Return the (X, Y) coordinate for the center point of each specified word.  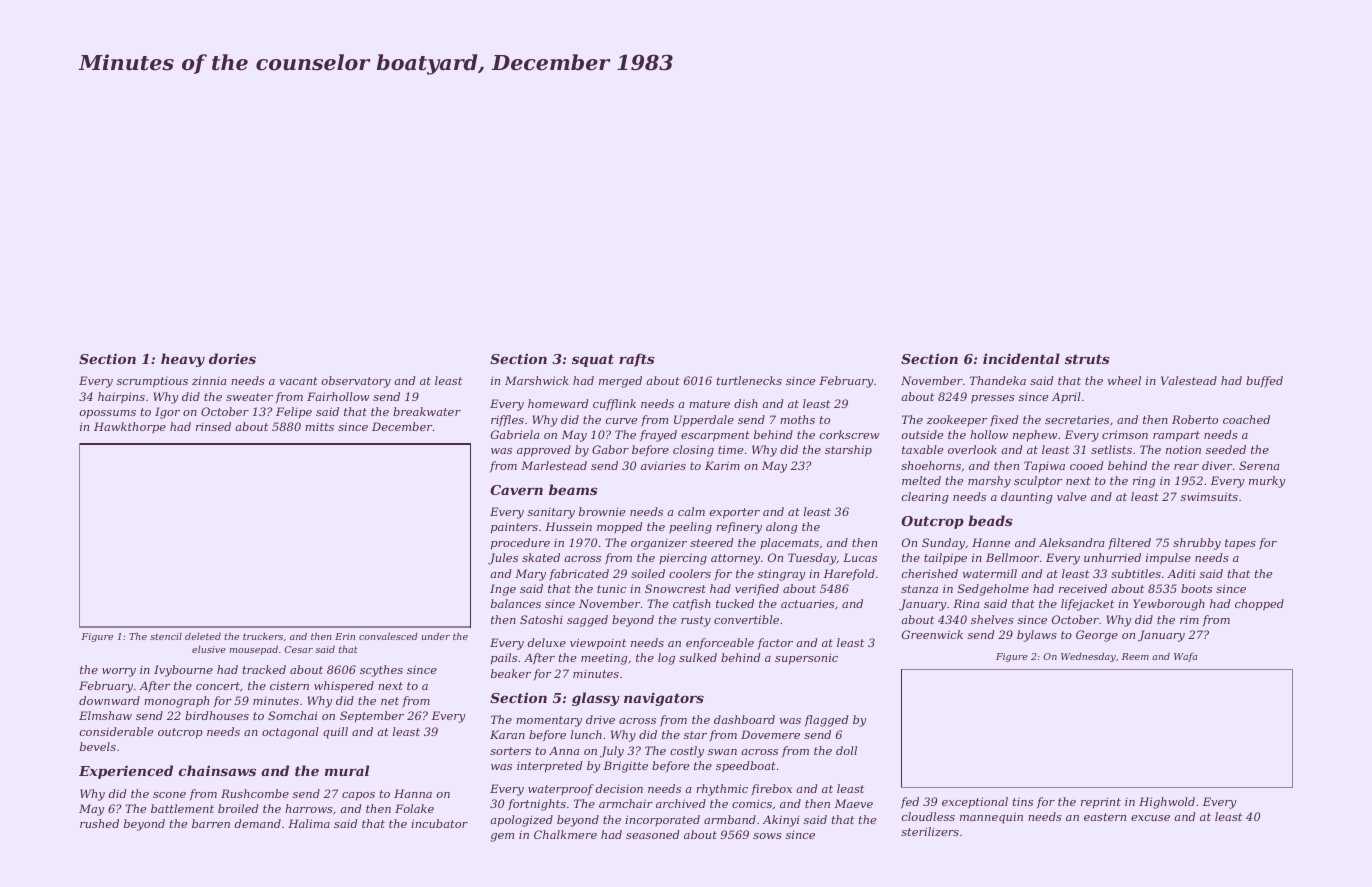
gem (502, 837)
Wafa (1185, 657)
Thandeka (998, 380)
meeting (604, 659)
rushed (99, 823)
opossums (108, 414)
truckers (263, 636)
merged (620, 382)
